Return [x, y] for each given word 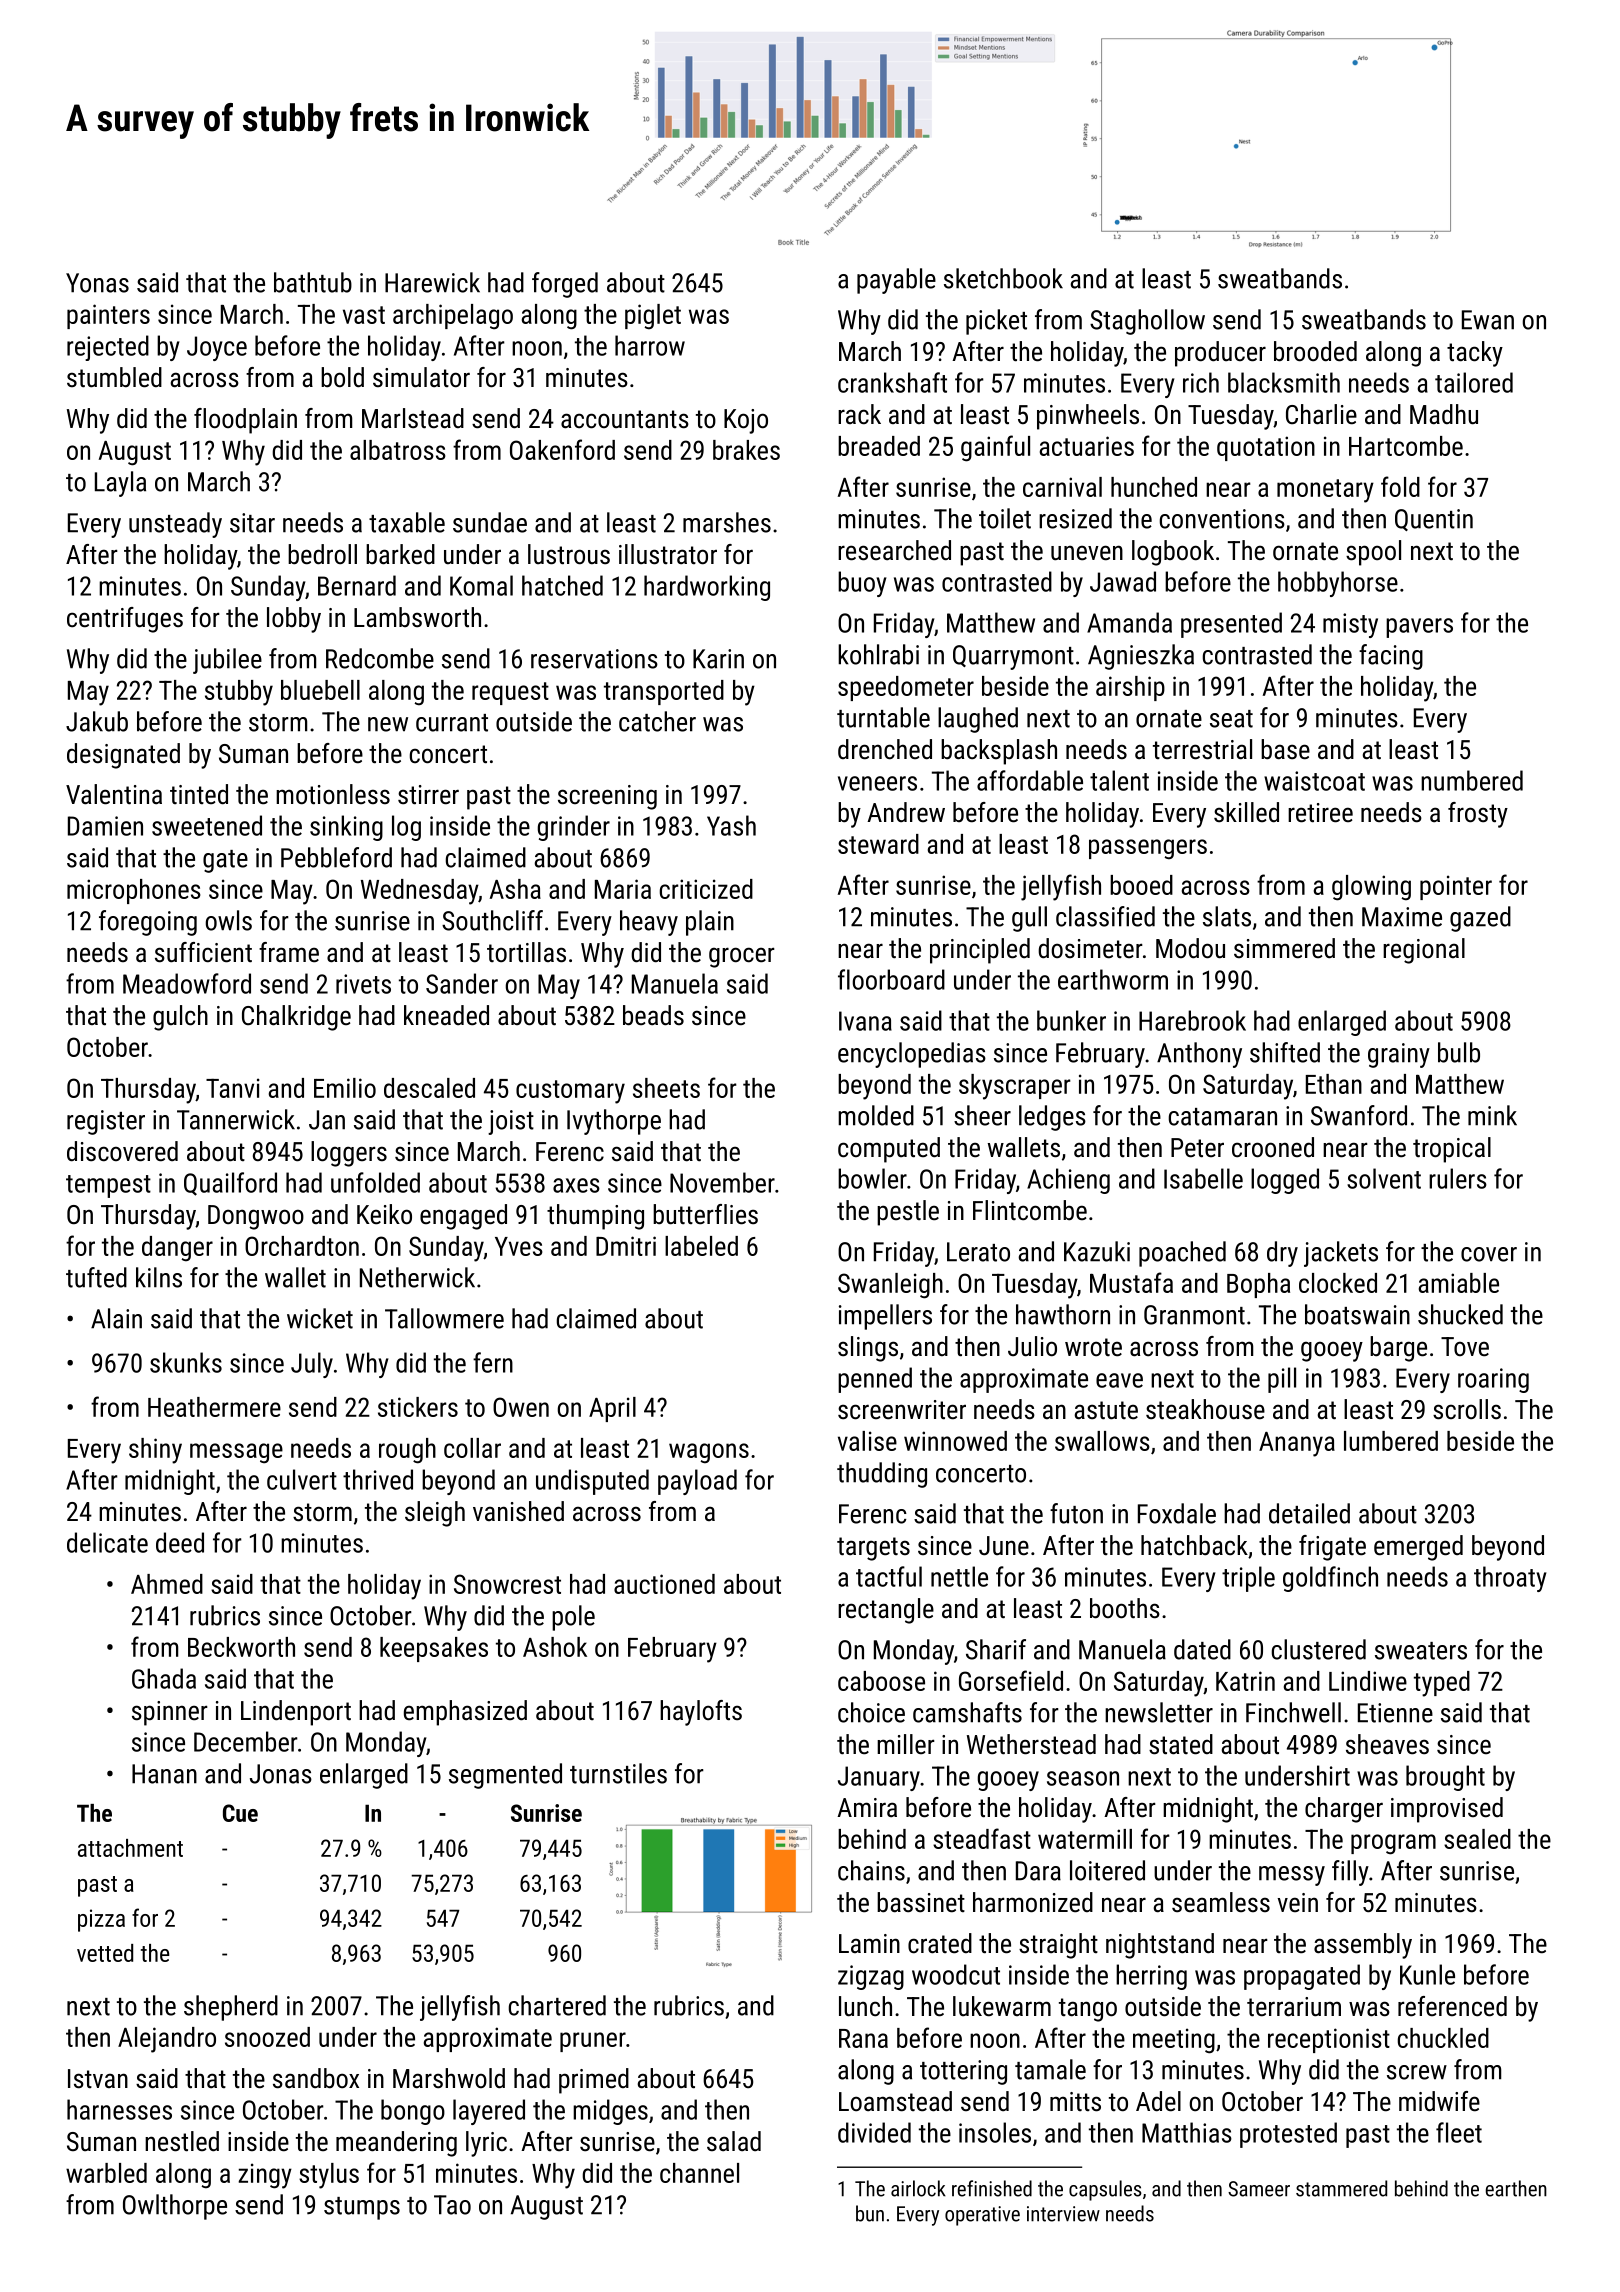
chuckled [1443, 2038]
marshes [727, 522]
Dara [1038, 1871]
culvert [302, 1479]
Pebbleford [336, 857]
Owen [521, 1407]
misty [1350, 625]
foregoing [148, 923]
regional [1424, 951]
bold [342, 377]
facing [1391, 657]
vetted [105, 1953]
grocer [742, 957]
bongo [413, 2112]
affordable [1030, 780]
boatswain [1357, 1314]
